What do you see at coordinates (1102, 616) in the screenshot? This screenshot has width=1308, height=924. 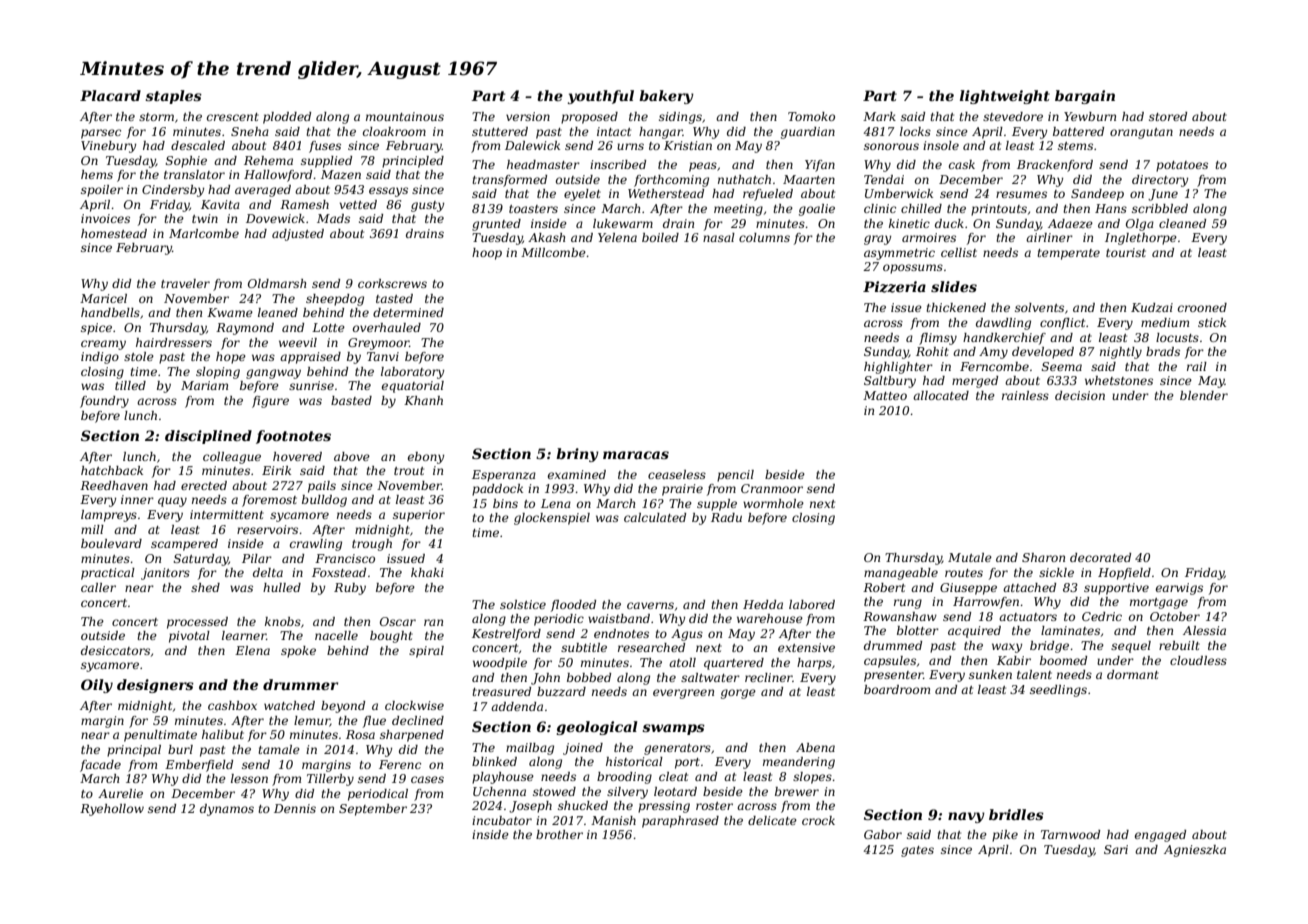 I see `Cedric` at bounding box center [1102, 616].
